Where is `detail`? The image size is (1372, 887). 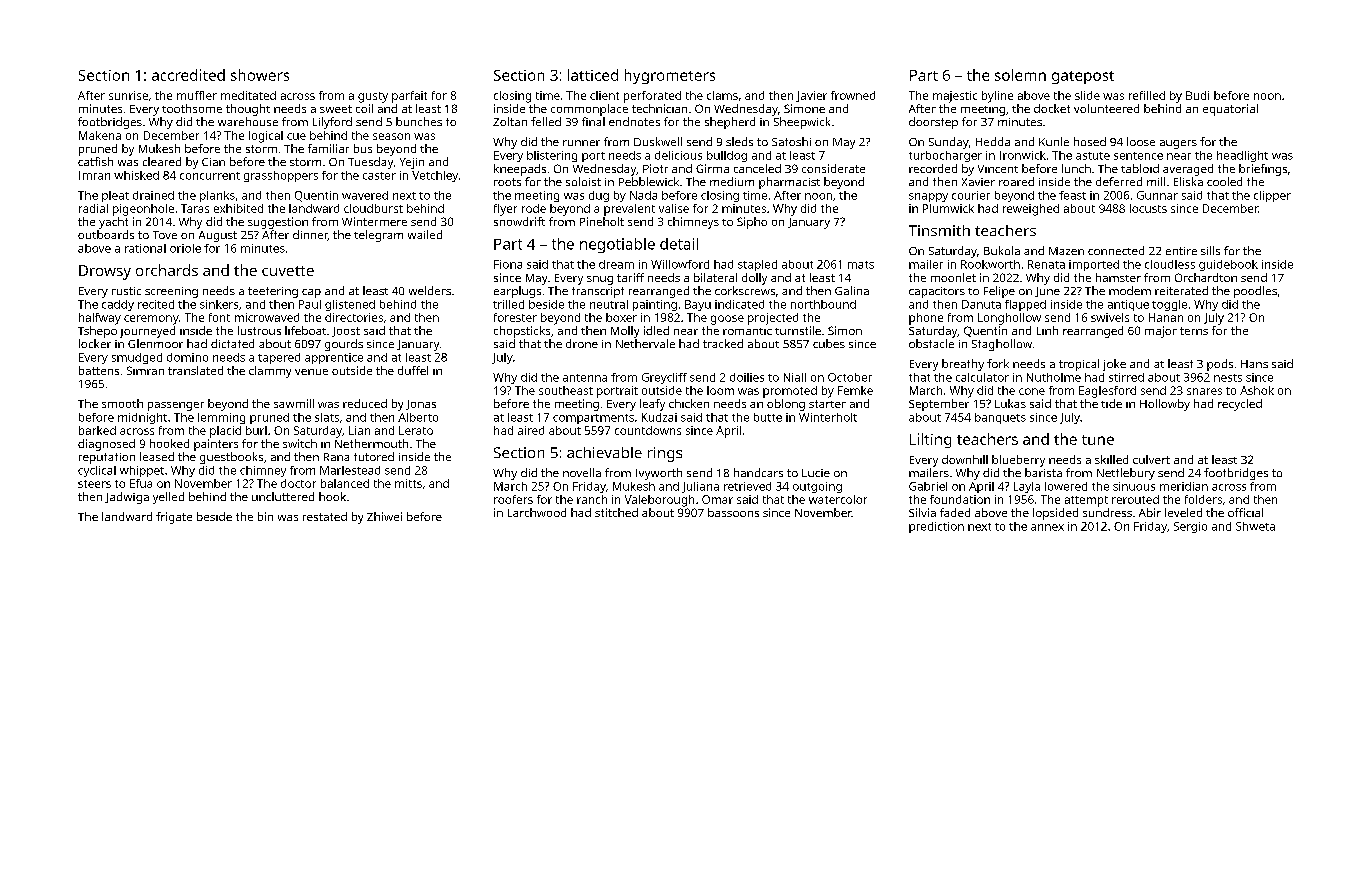 detail is located at coordinates (679, 244).
